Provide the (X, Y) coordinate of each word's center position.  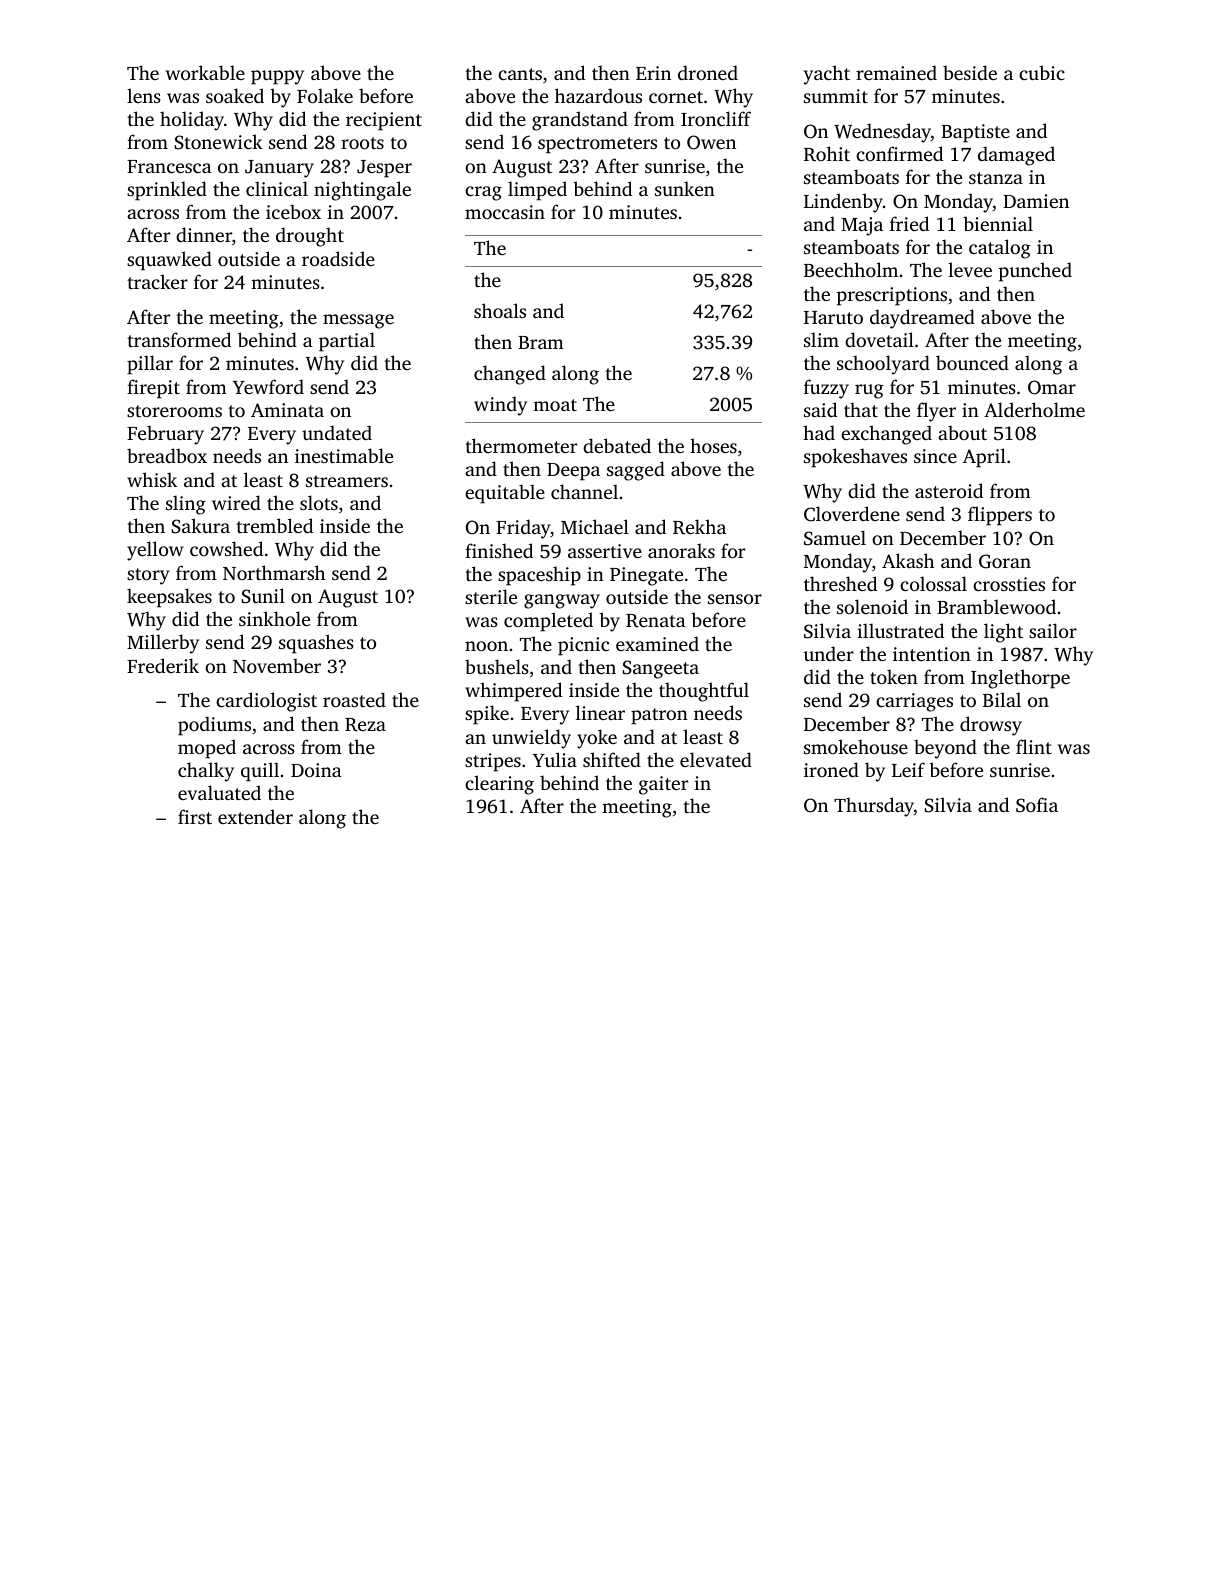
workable (205, 72)
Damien (1036, 201)
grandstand (580, 121)
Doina (316, 770)
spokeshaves (855, 458)
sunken (685, 188)
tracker (157, 281)
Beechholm (851, 269)
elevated (716, 759)
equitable (505, 494)
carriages (914, 702)
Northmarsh (274, 572)
